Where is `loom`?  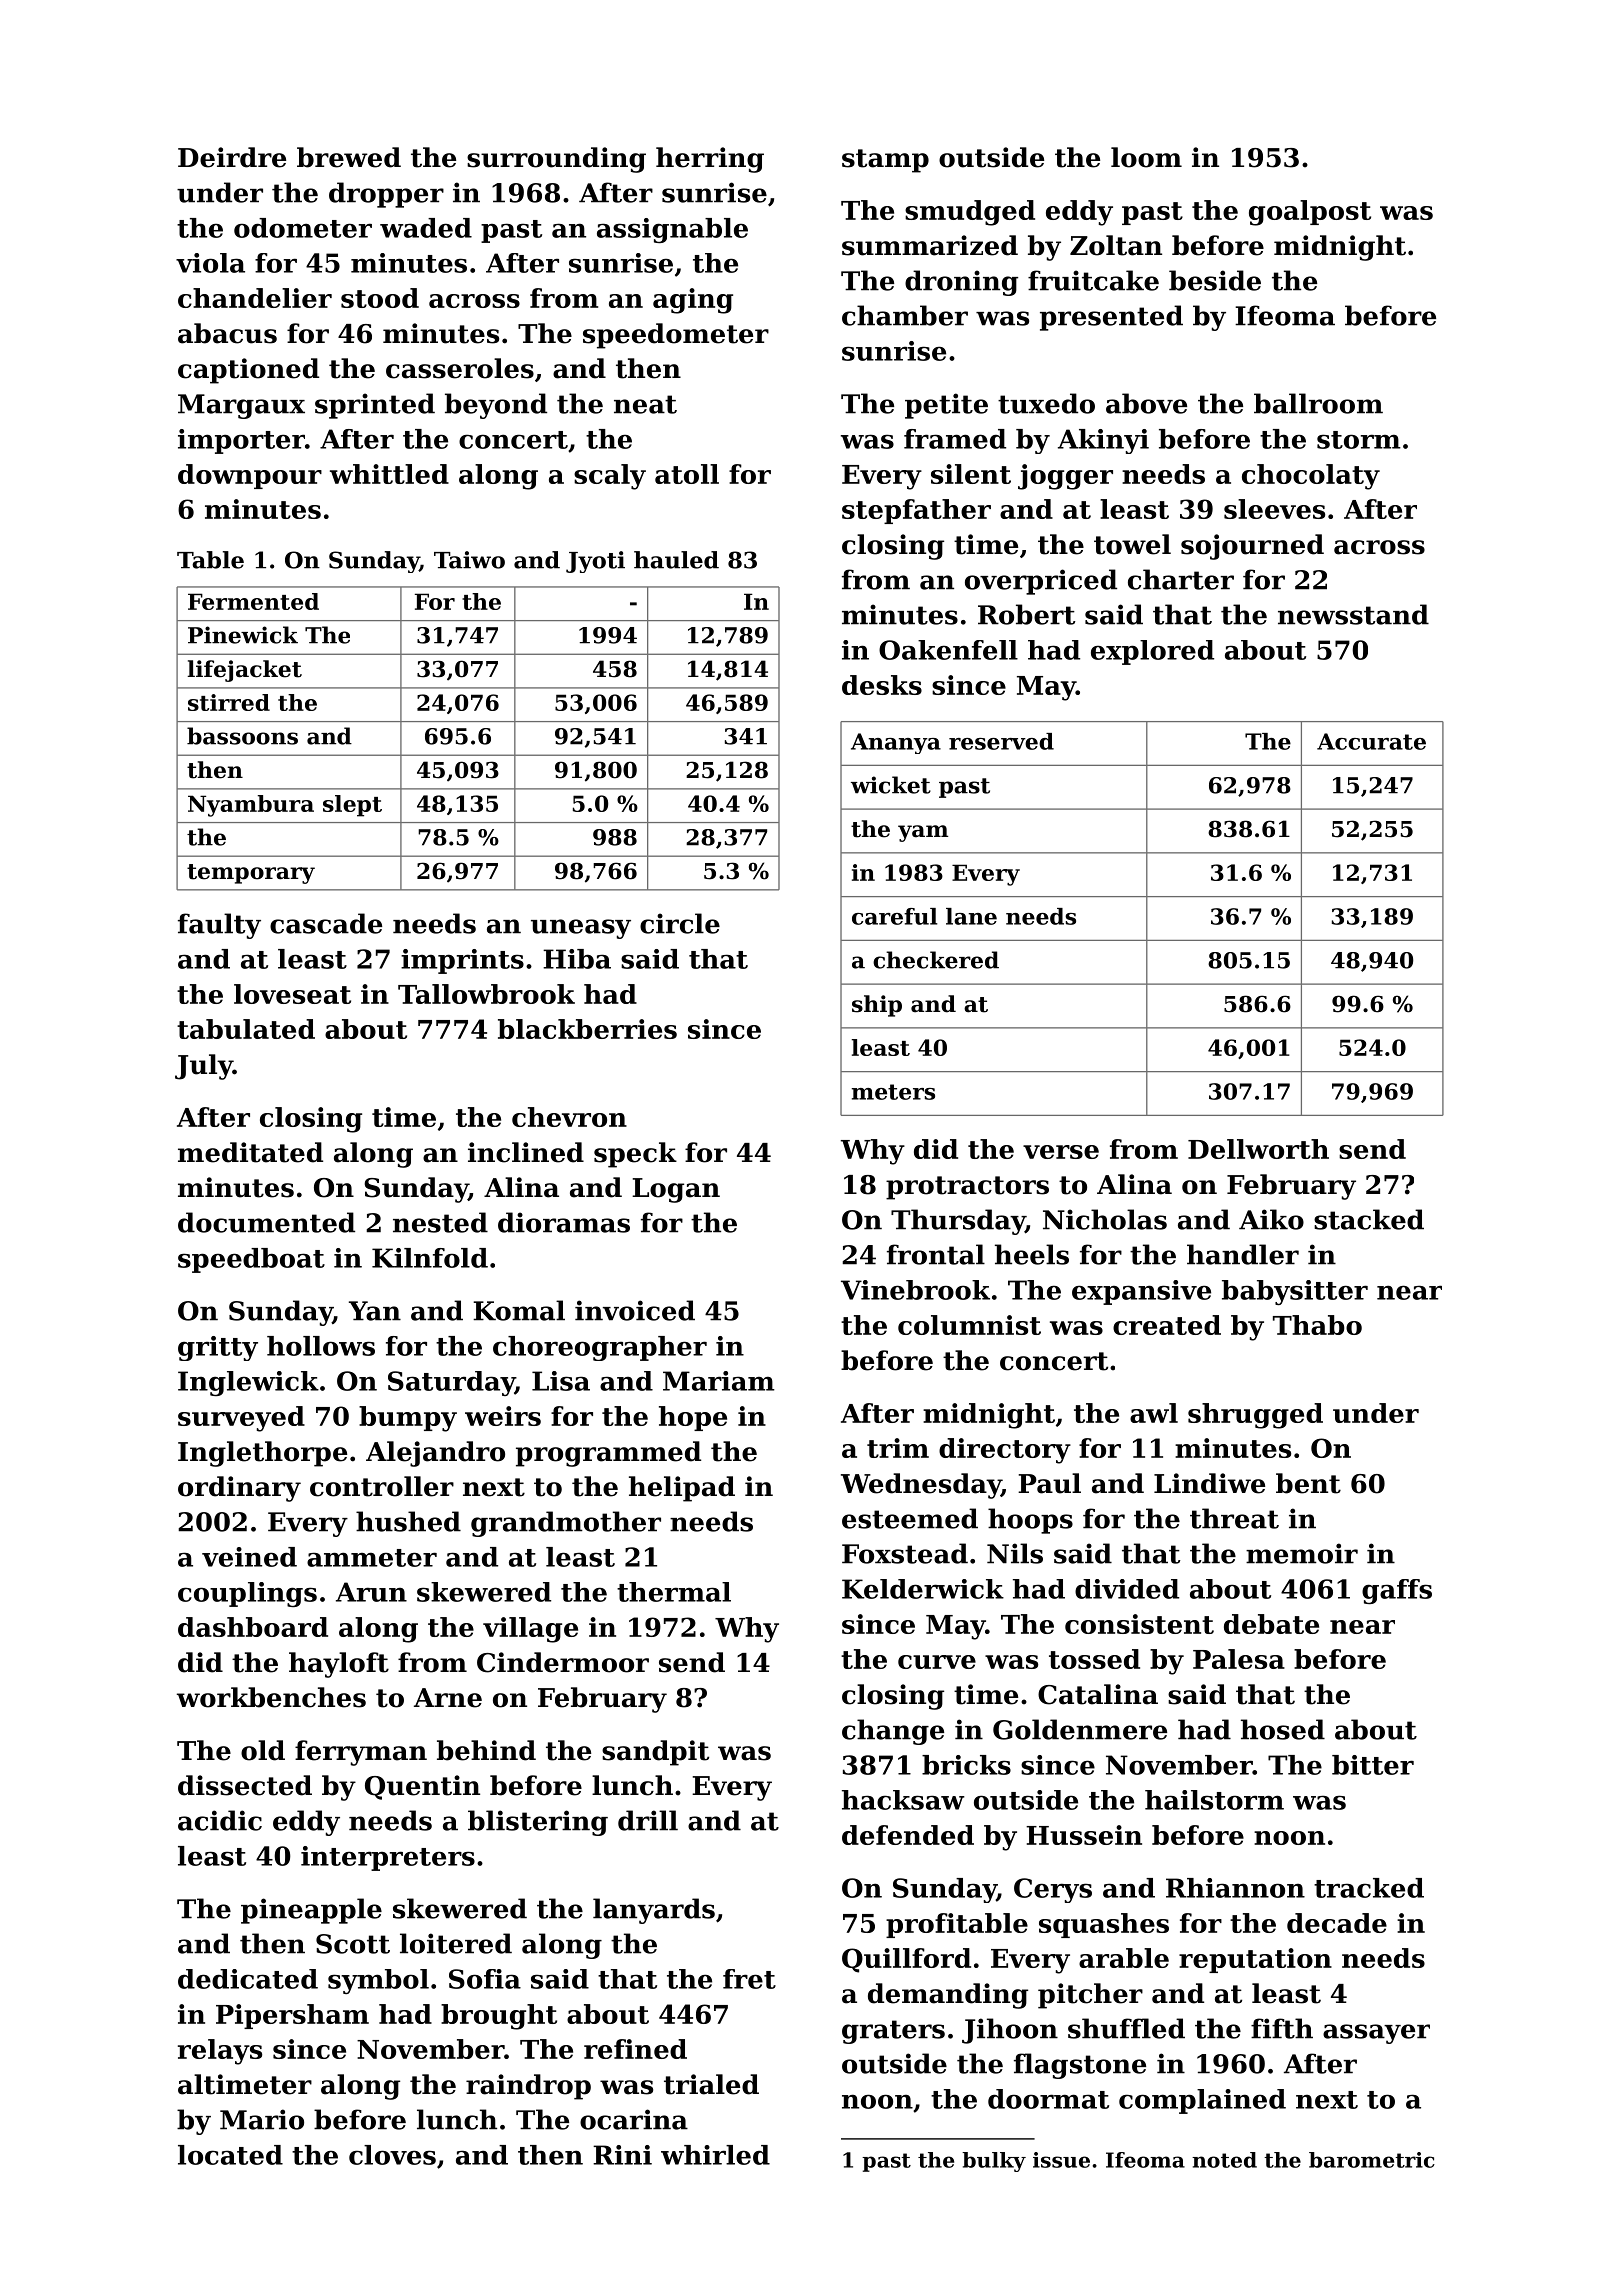 loom is located at coordinates (1146, 157).
